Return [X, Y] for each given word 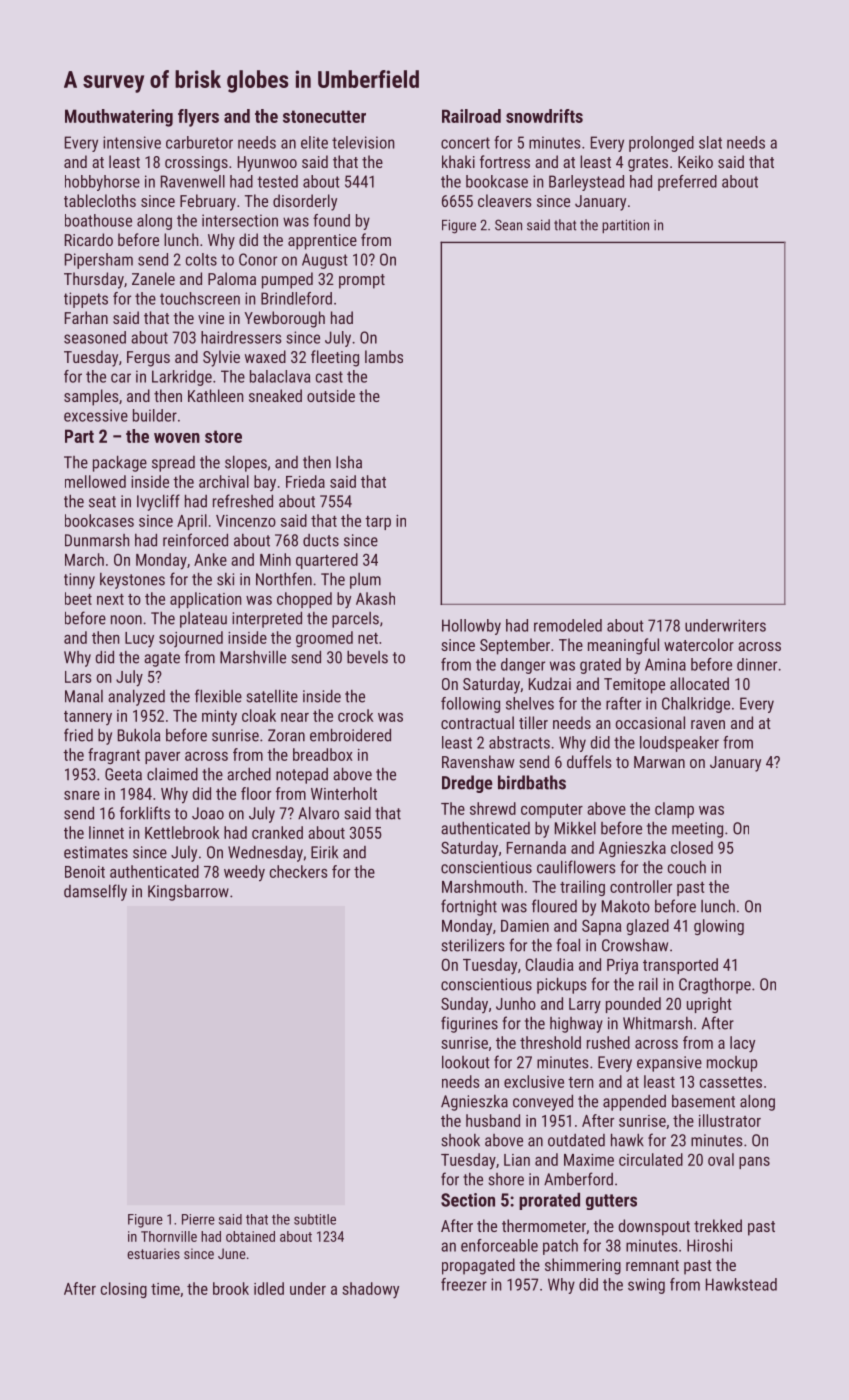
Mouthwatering [119, 118]
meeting [697, 830]
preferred [687, 183]
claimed [172, 774]
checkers [299, 871]
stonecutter [324, 116]
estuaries [153, 1253]
